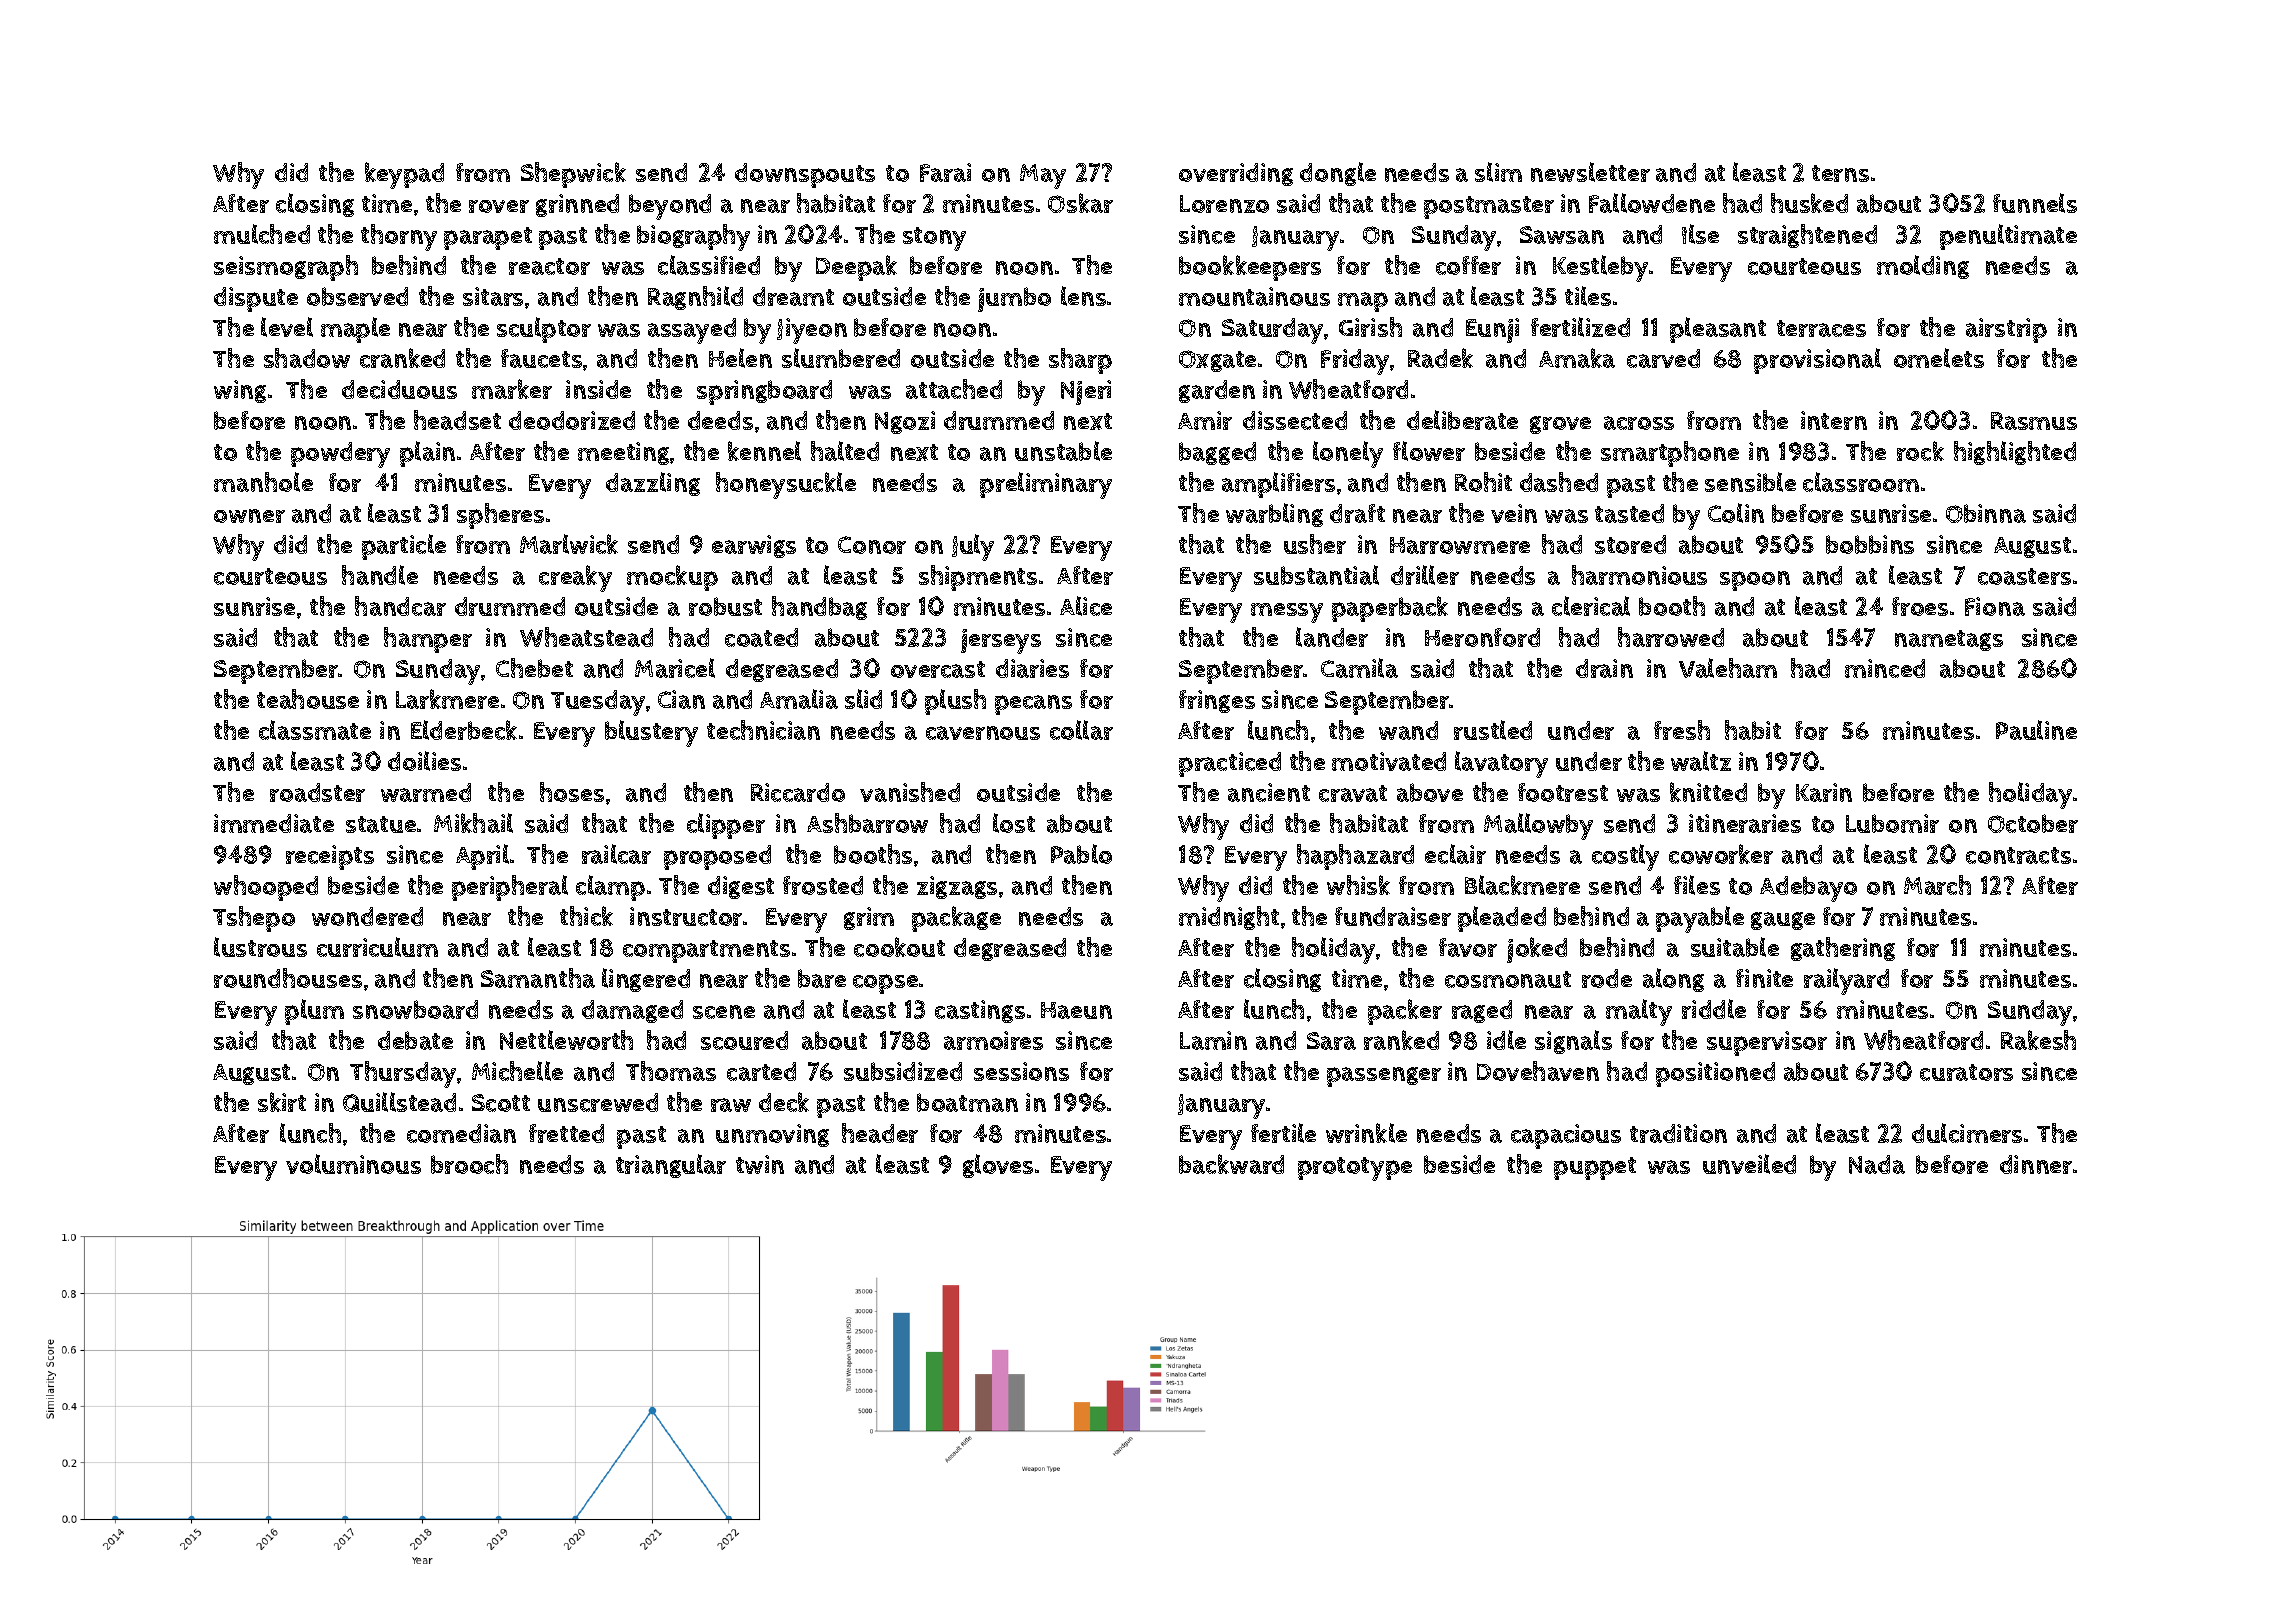 Image resolution: width=2292 pixels, height=1620 pixels. What do you see at coordinates (260, 947) in the image?
I see `lustrous` at bounding box center [260, 947].
